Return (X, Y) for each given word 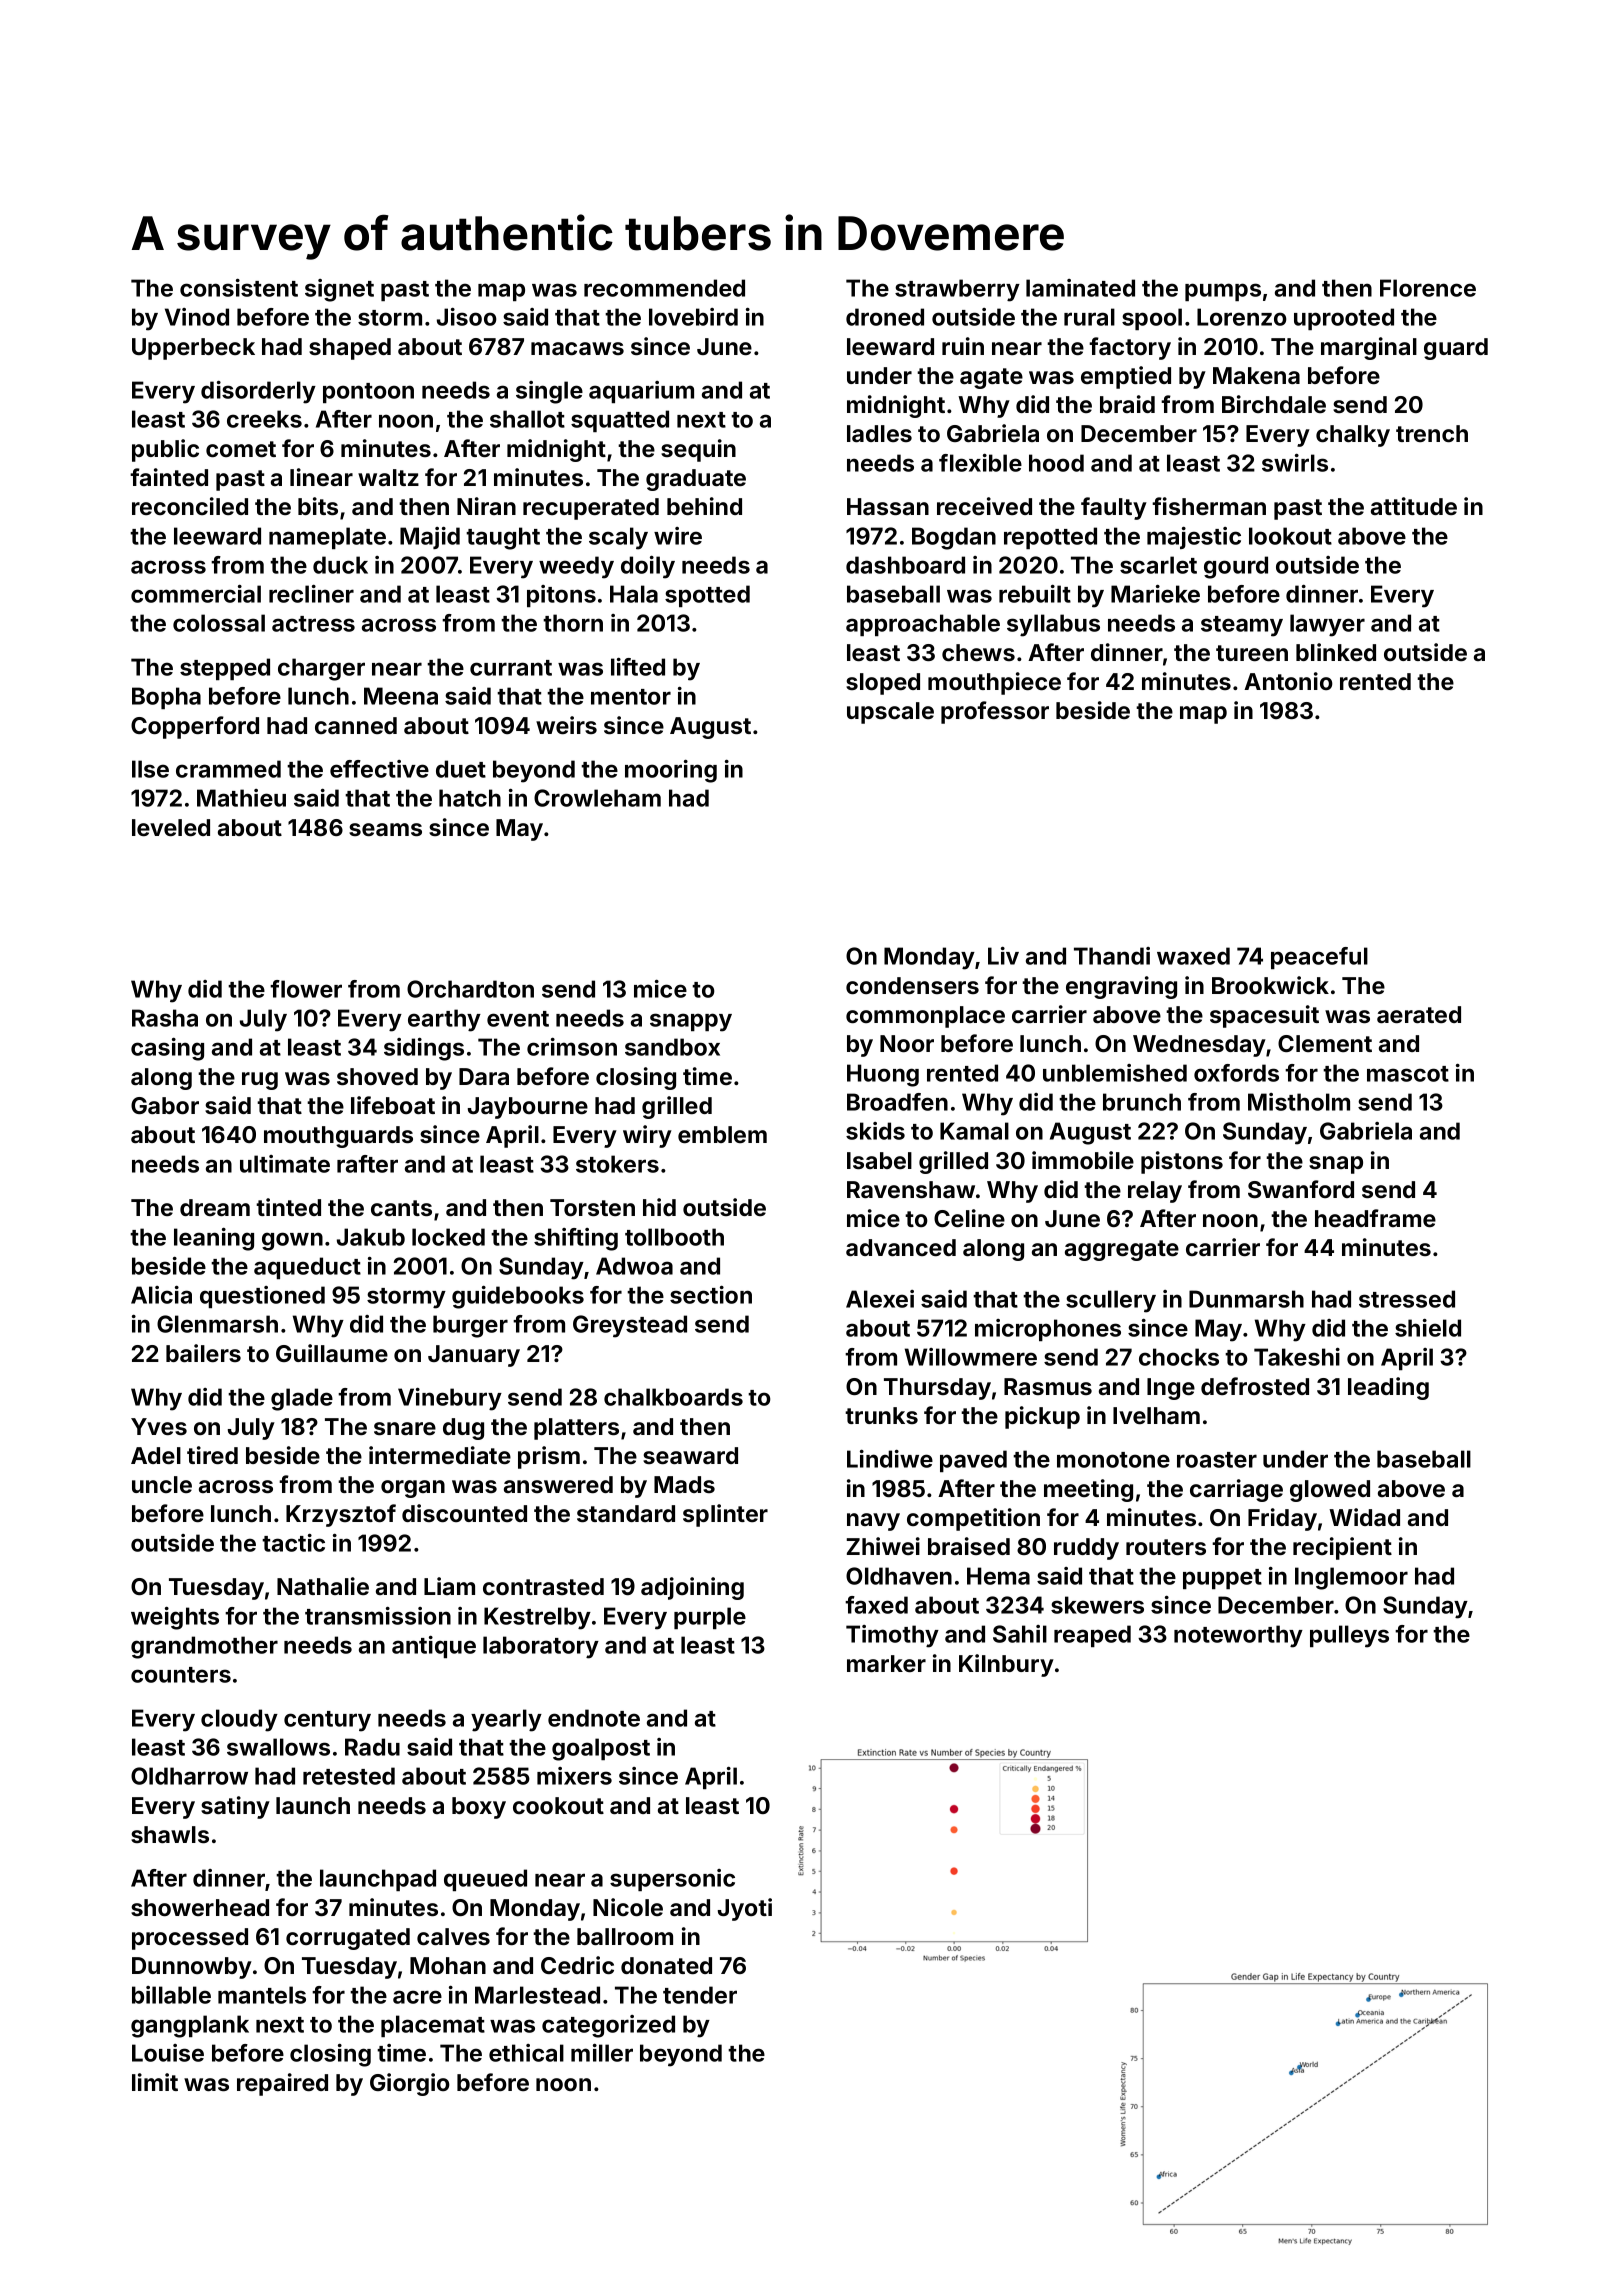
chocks (1179, 1357)
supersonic (672, 1880)
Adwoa (634, 1266)
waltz (388, 477)
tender (700, 1995)
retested (349, 1776)
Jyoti (745, 1909)
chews (978, 652)
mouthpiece (994, 683)
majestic (1194, 538)
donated (666, 1965)
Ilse (150, 769)
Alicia (161, 1295)
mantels (262, 1995)
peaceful (1319, 958)
